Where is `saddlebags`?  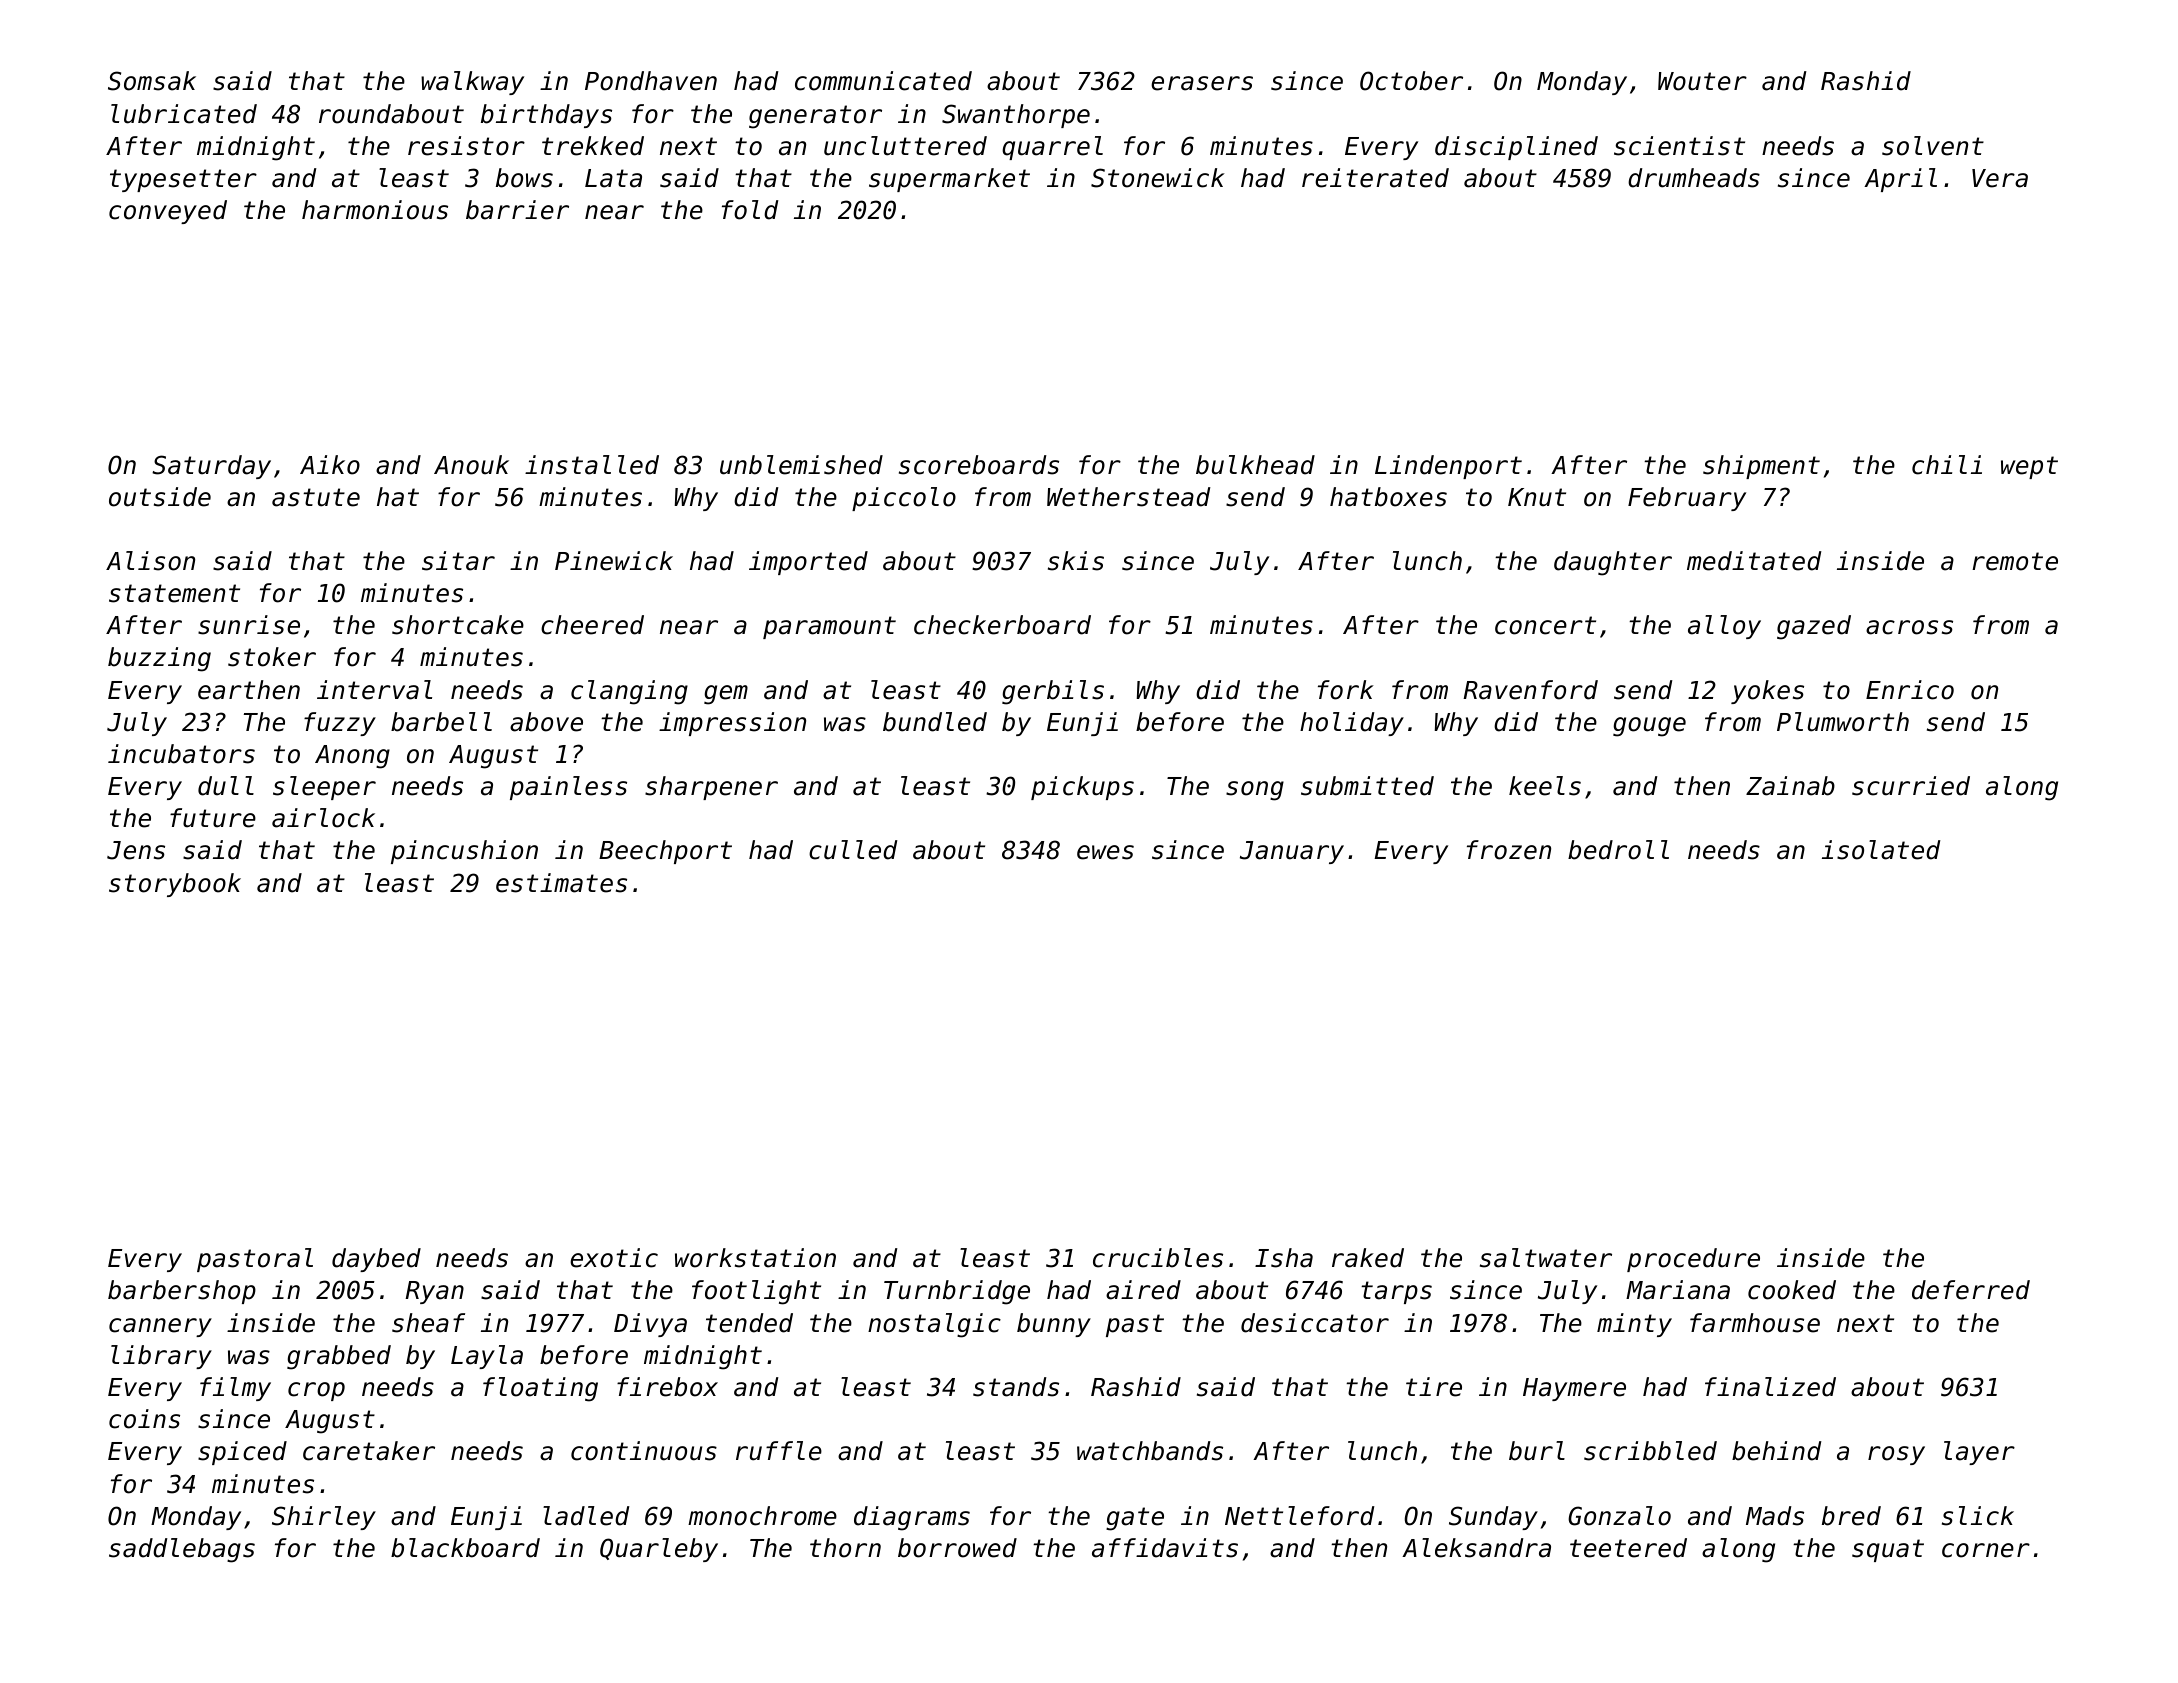
saddlebags is located at coordinates (182, 1550).
